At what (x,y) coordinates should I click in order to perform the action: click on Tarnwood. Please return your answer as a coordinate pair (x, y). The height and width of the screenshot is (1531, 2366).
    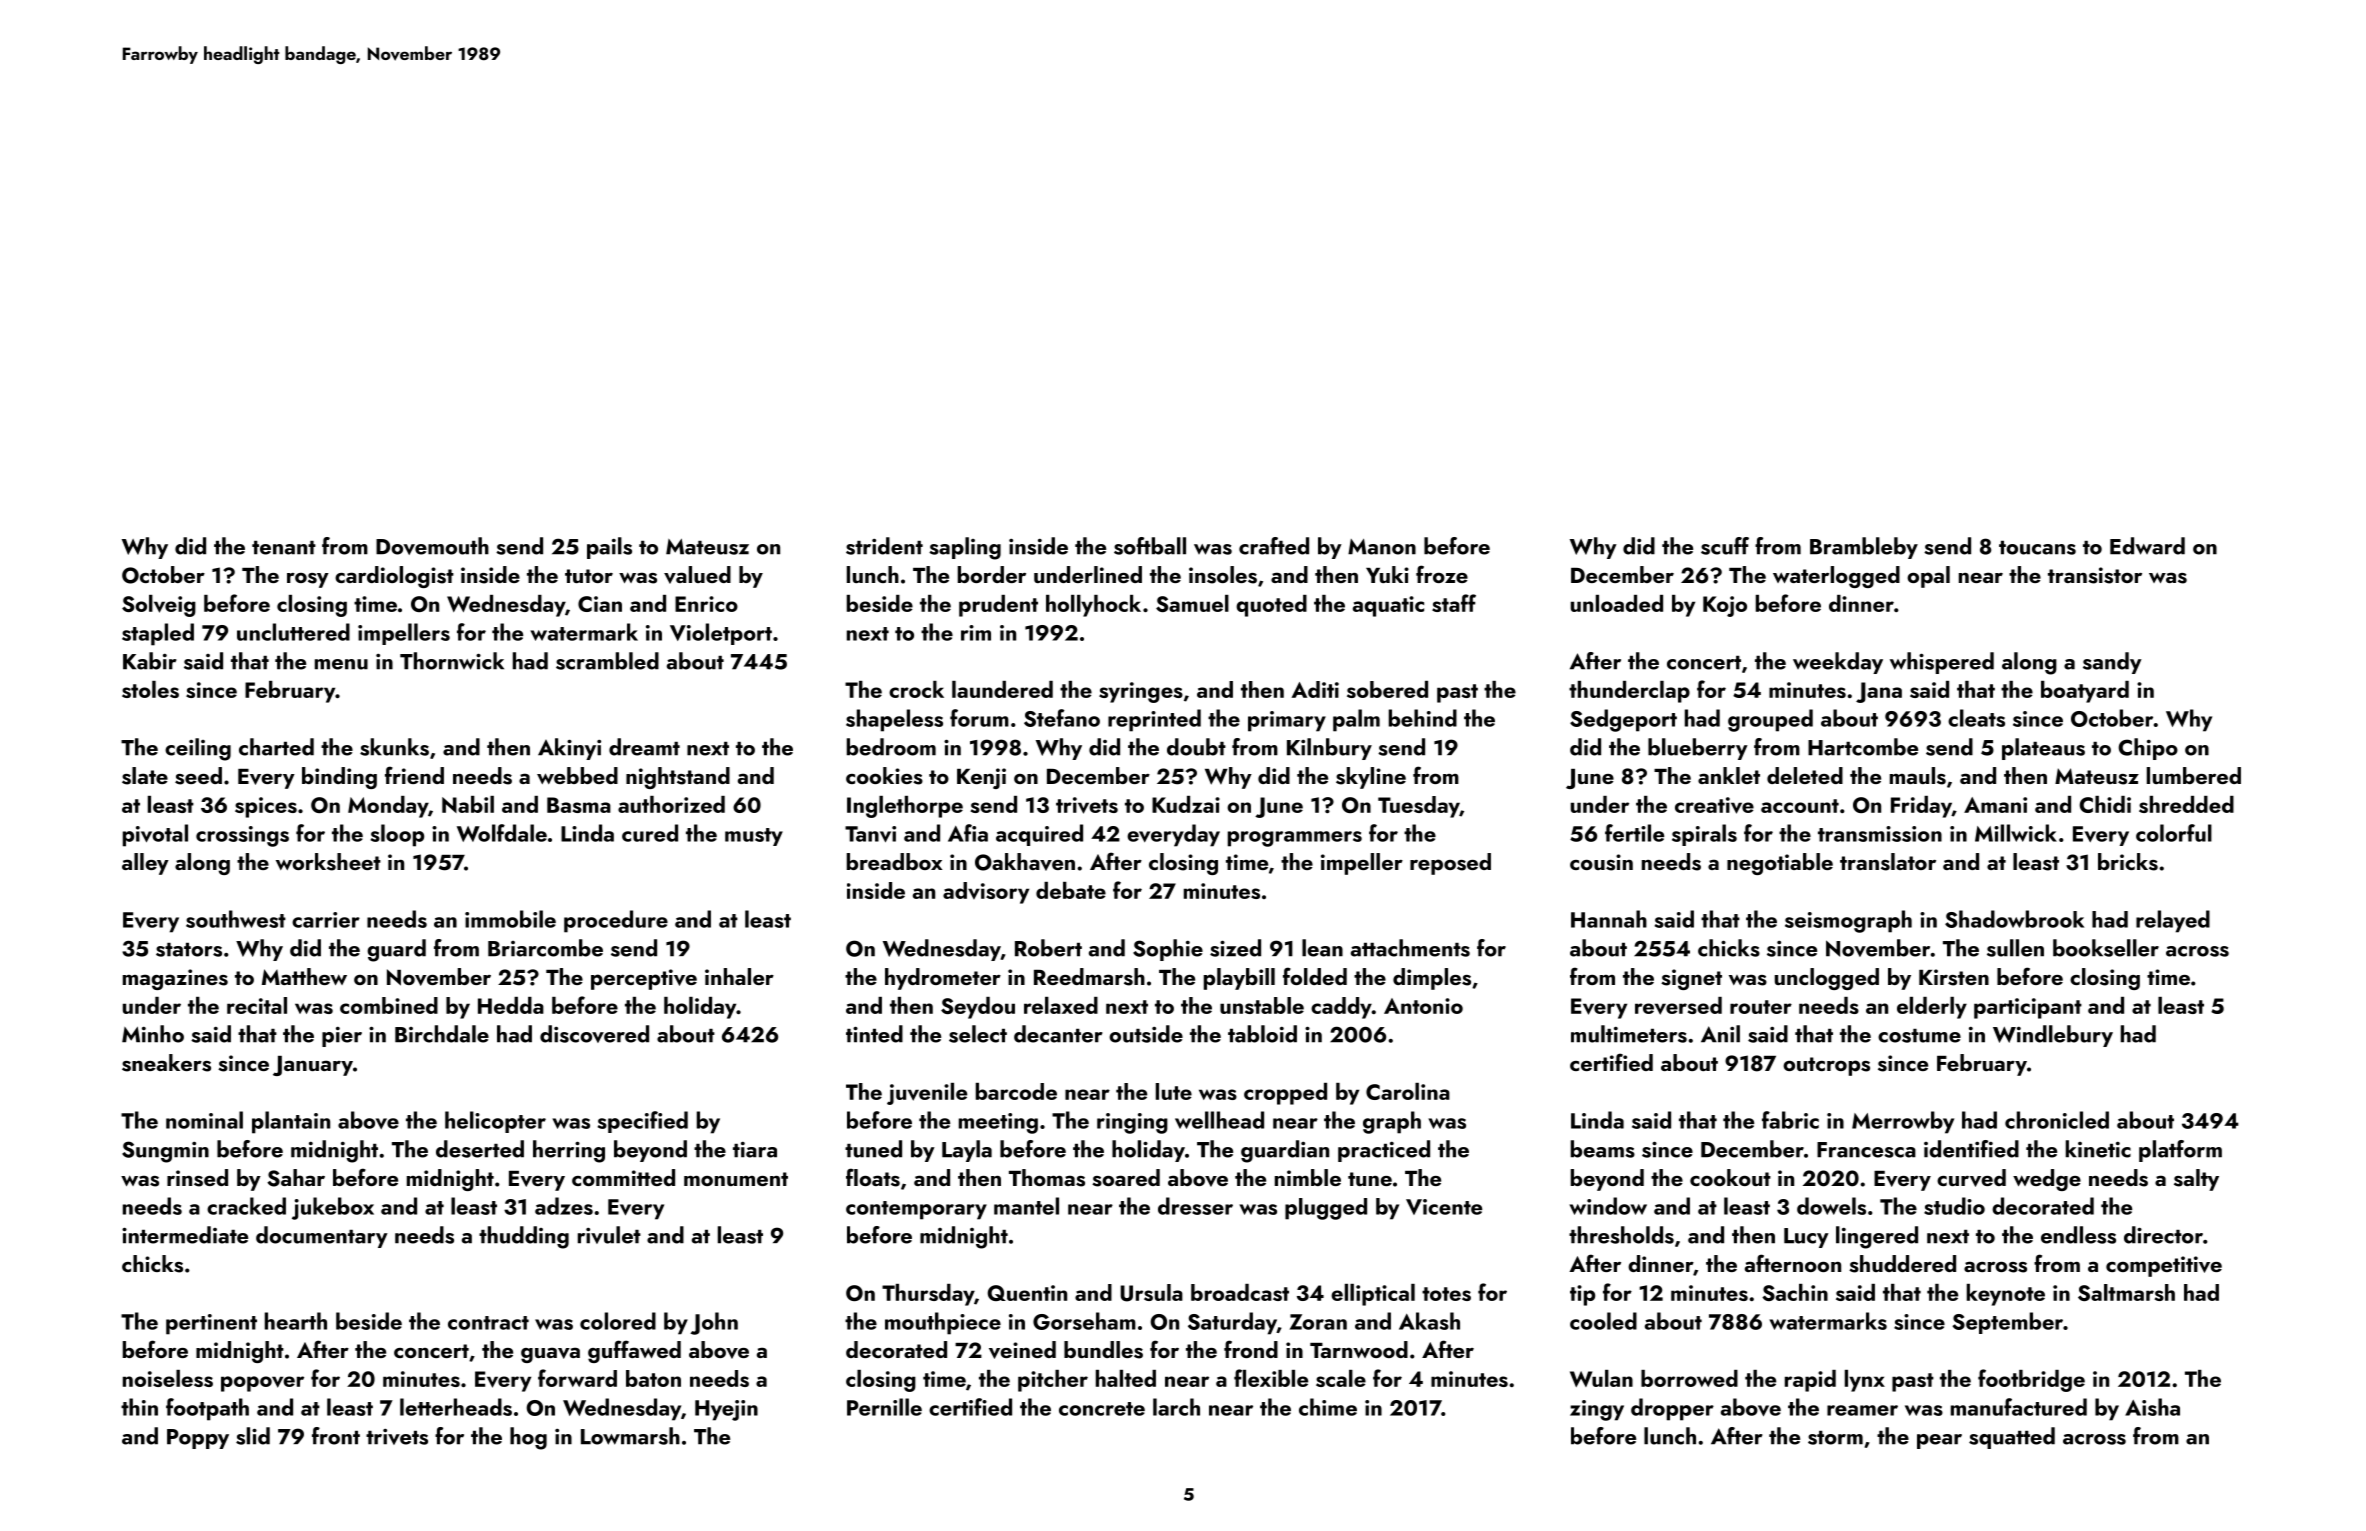
    Looking at the image, I should click on (1359, 1349).
